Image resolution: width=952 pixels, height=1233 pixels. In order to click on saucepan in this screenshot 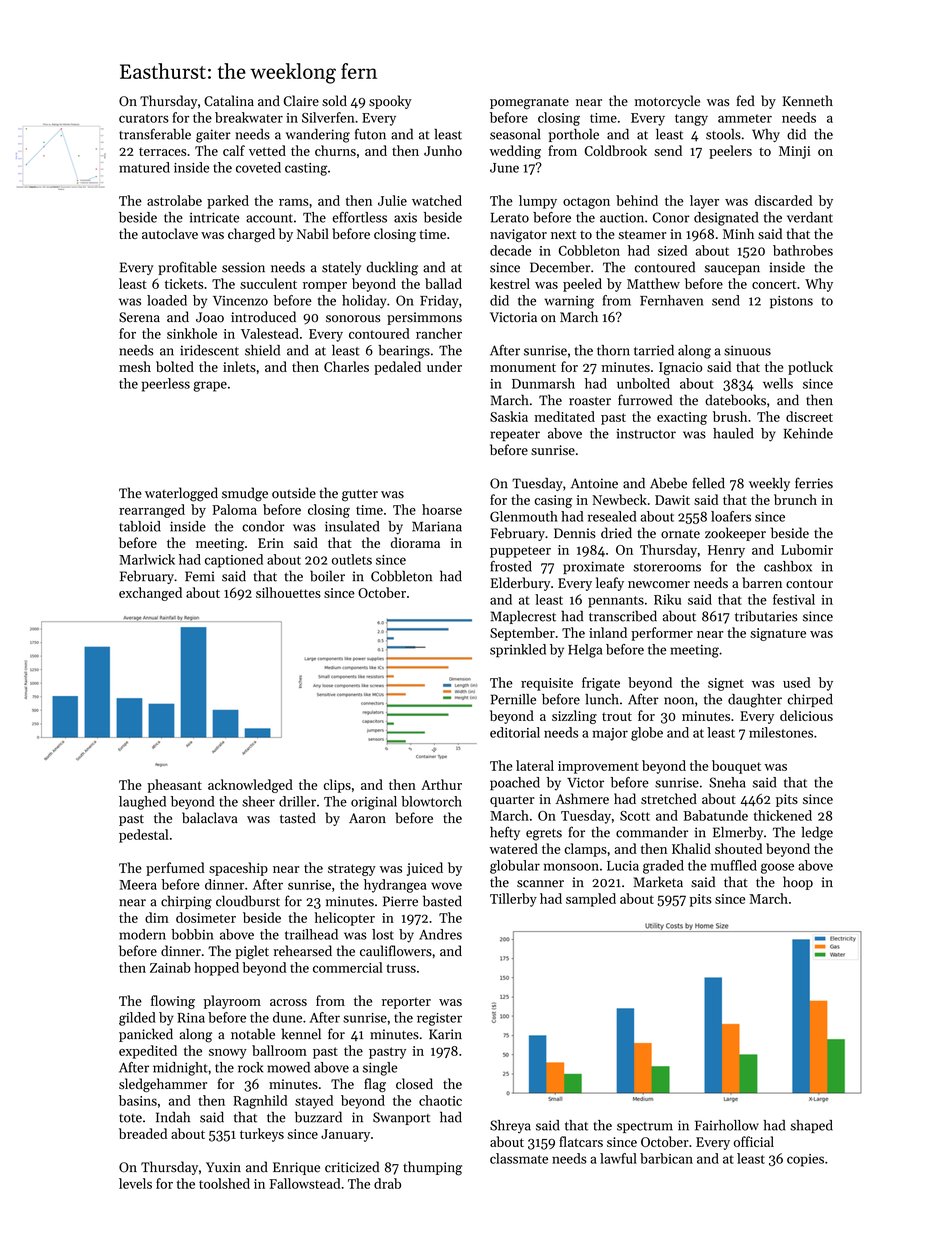, I will do `click(732, 270)`.
